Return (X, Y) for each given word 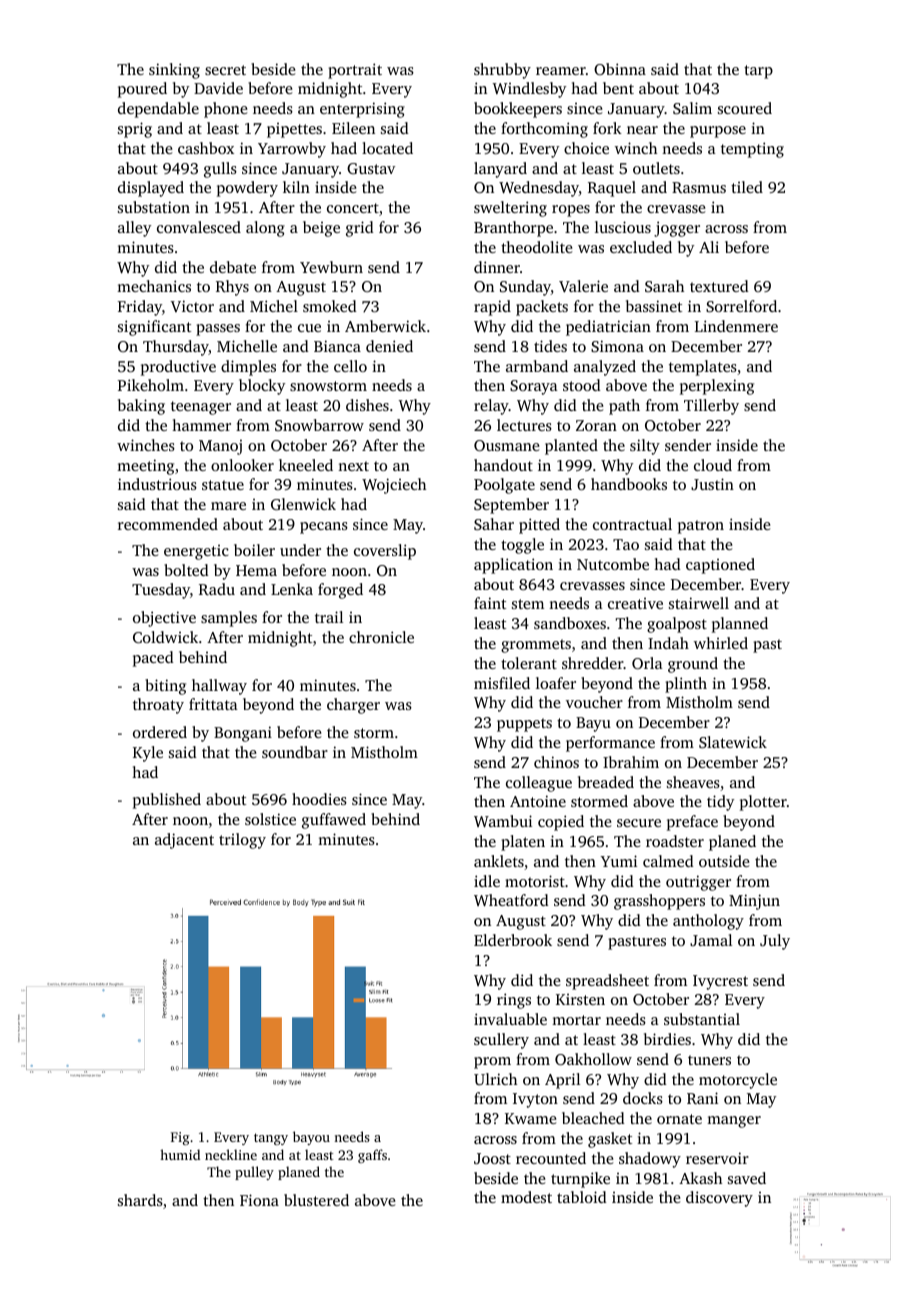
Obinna (620, 69)
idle (487, 881)
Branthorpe (513, 229)
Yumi (619, 861)
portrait (355, 71)
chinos (556, 762)
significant (154, 328)
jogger (677, 229)
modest (526, 1197)
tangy (271, 1139)
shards (140, 1200)
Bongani (243, 734)
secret (225, 70)
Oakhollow (593, 1059)
